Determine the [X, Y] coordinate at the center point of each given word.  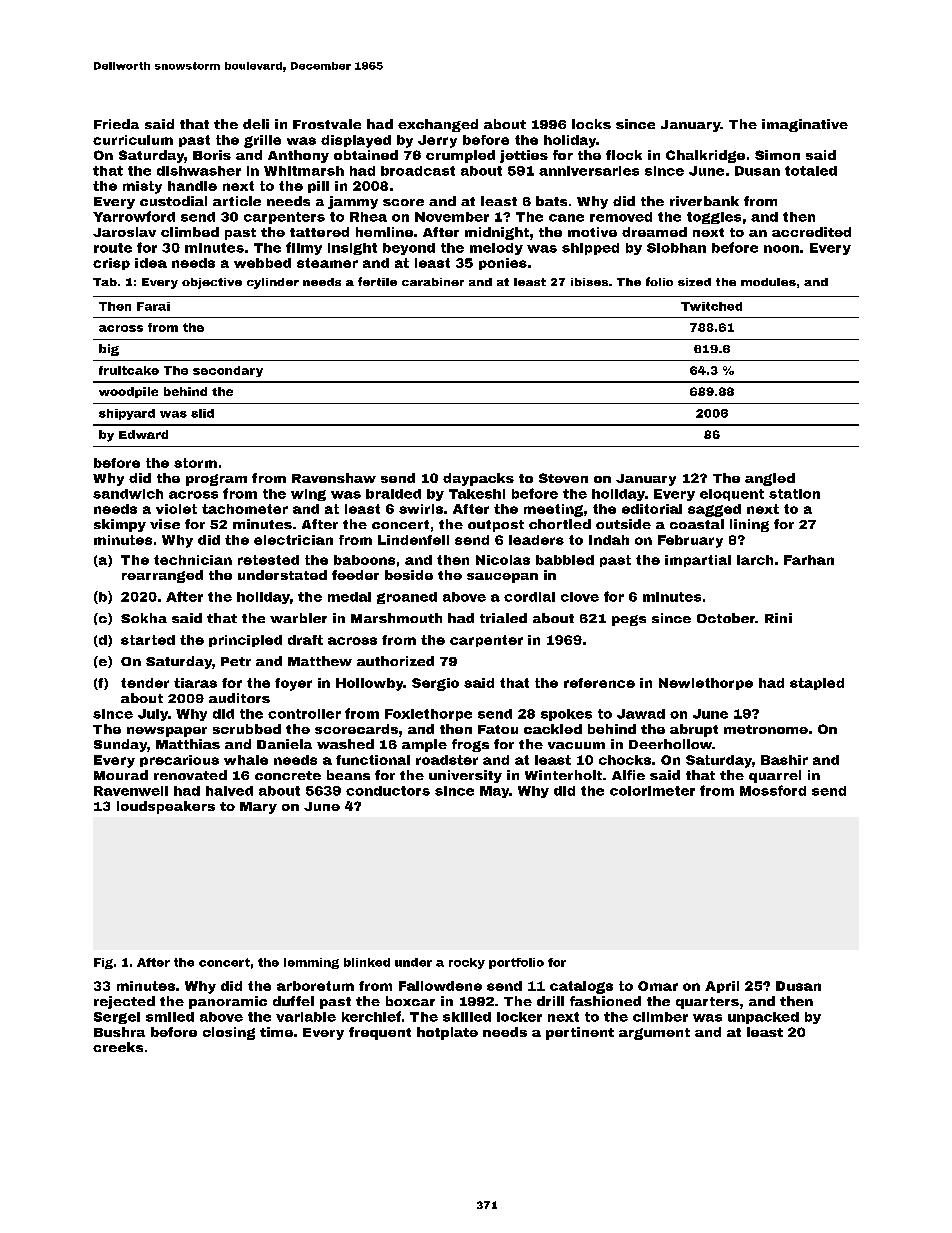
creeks [118, 1047]
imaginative [805, 125]
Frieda [116, 124]
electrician [293, 540]
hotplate [447, 1033]
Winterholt [563, 775]
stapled [817, 684]
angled [770, 479]
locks [591, 124]
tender [145, 683]
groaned [407, 598]
